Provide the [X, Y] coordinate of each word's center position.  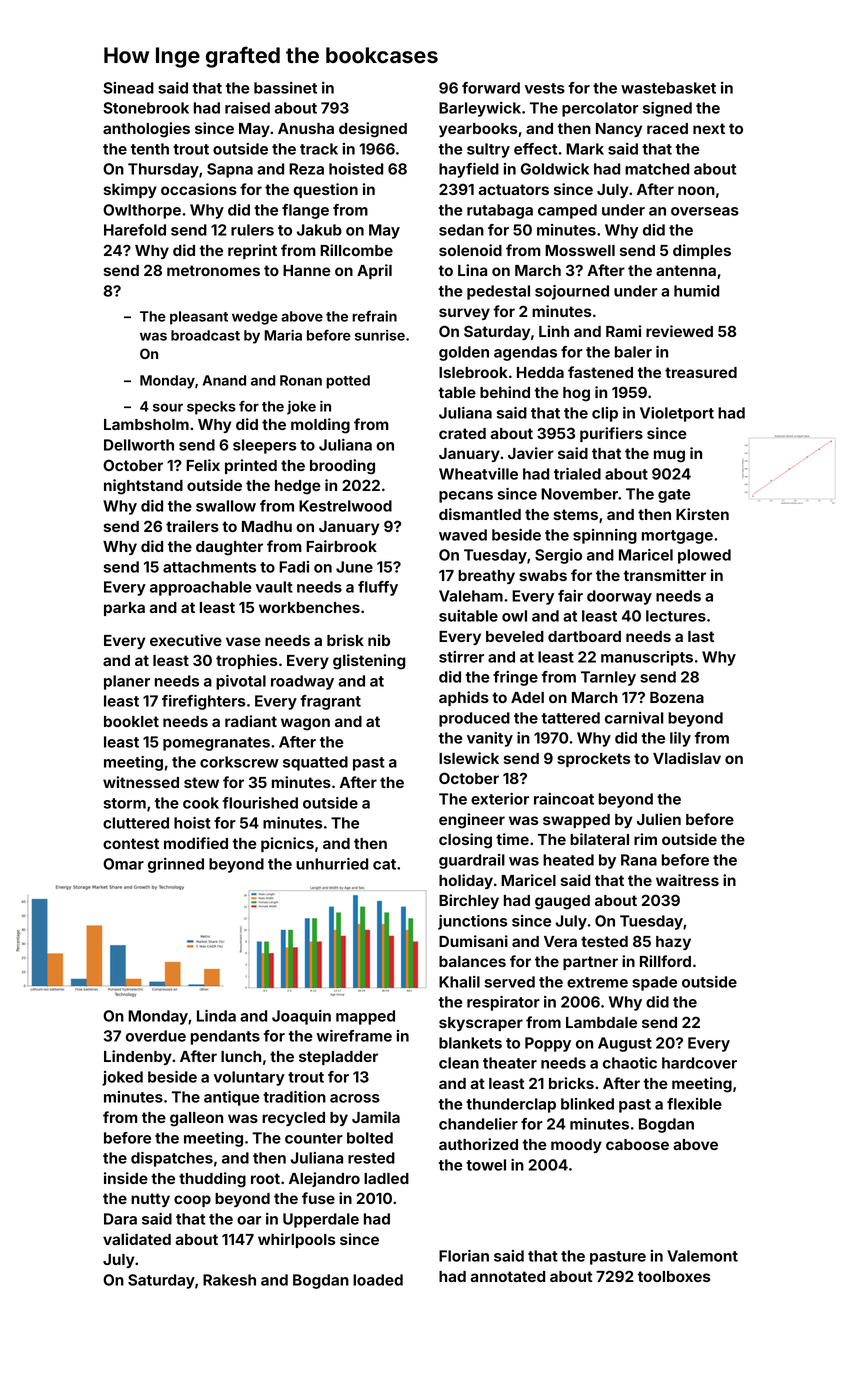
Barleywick [480, 109]
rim [645, 839]
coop [192, 1201]
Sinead [128, 88]
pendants [225, 1037]
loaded [378, 1280]
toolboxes [674, 1276]
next [709, 128]
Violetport [677, 414]
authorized [478, 1144]
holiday [466, 881]
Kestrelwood [345, 506]
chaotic [630, 1063]
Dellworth [139, 445]
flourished [260, 803]
